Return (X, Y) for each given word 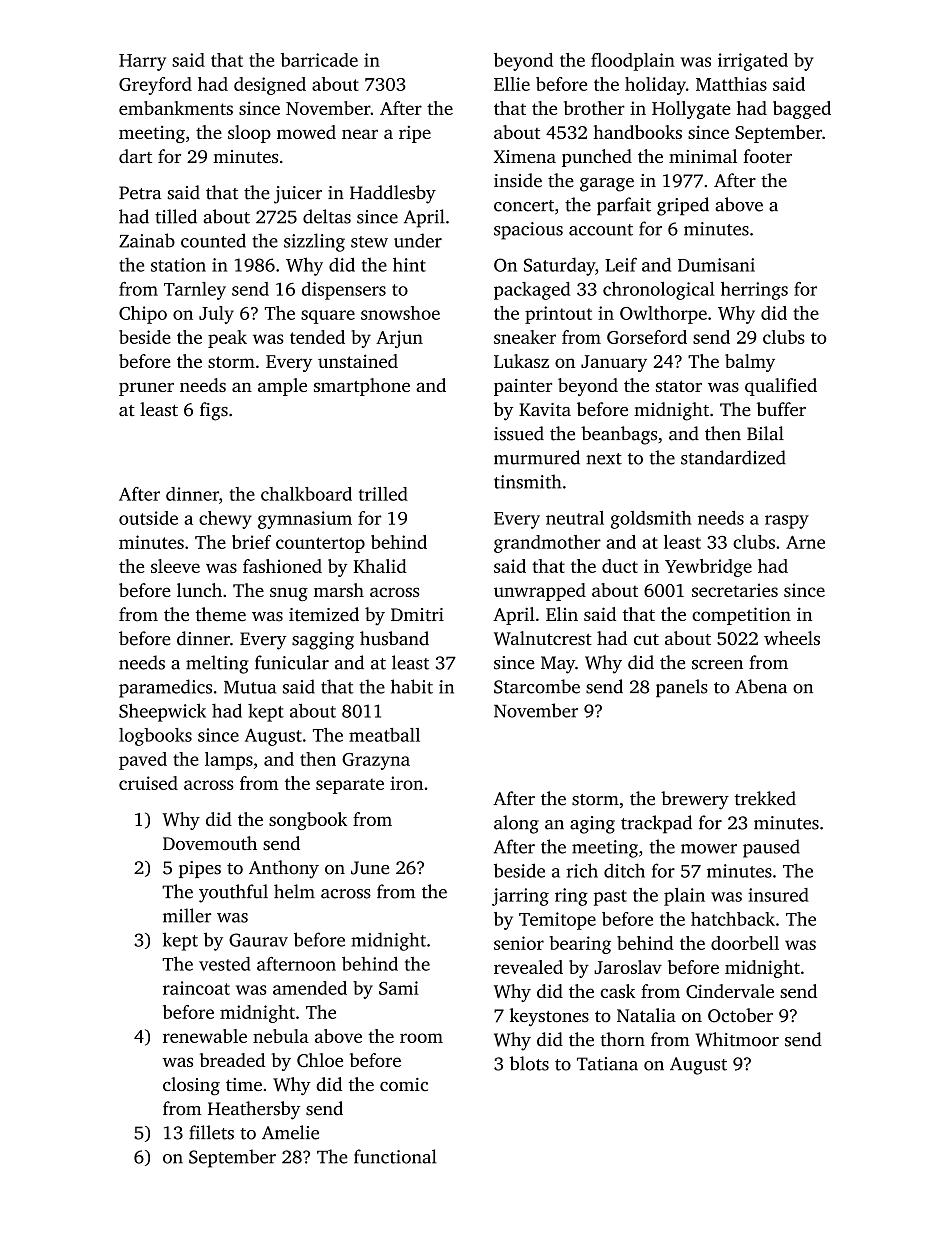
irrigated (753, 62)
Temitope (557, 921)
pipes (200, 869)
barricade (319, 60)
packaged (532, 291)
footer (767, 156)
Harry (142, 62)
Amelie (290, 1132)
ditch (624, 870)
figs (214, 411)
